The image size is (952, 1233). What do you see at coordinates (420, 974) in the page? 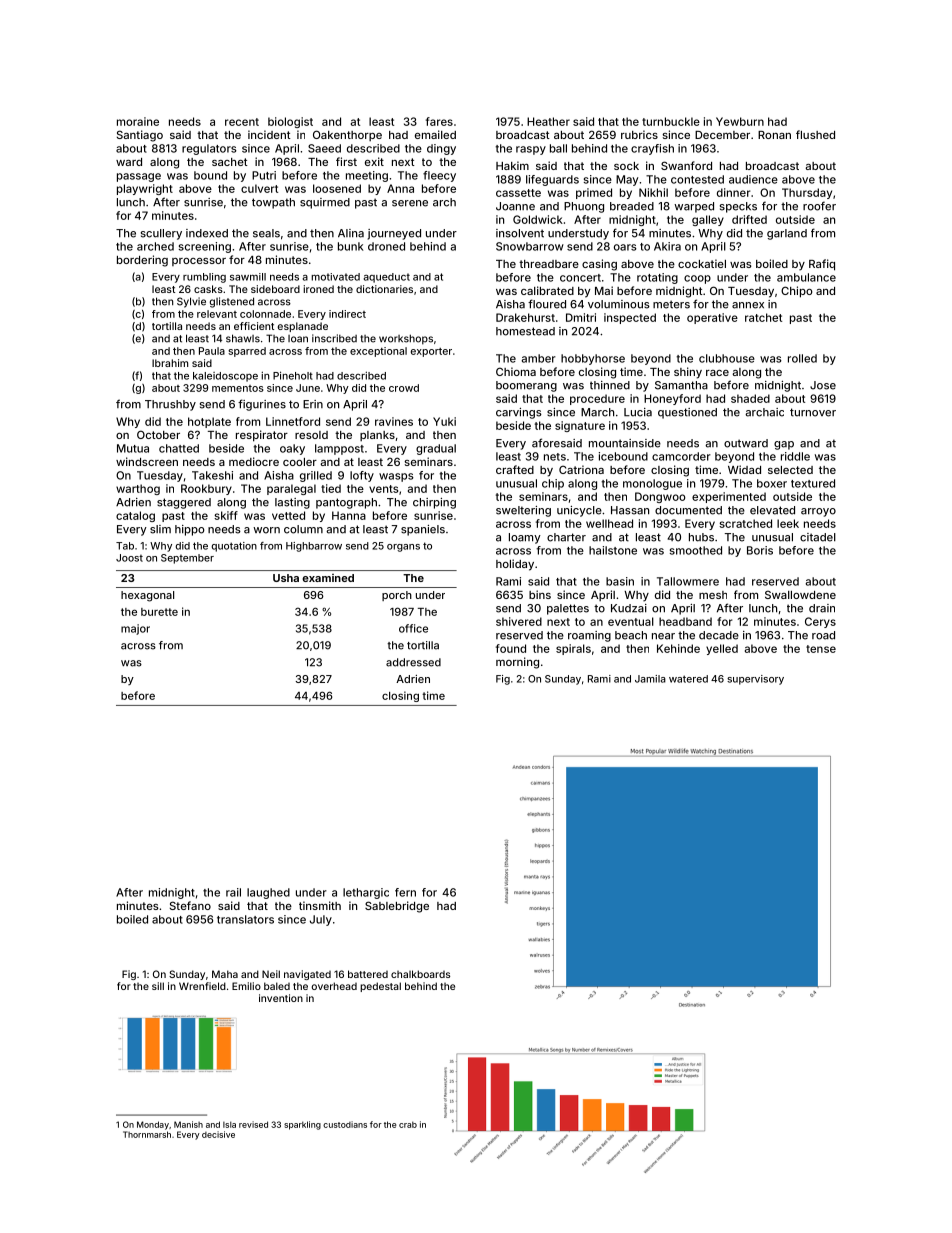
I see `chalkboards` at bounding box center [420, 974].
